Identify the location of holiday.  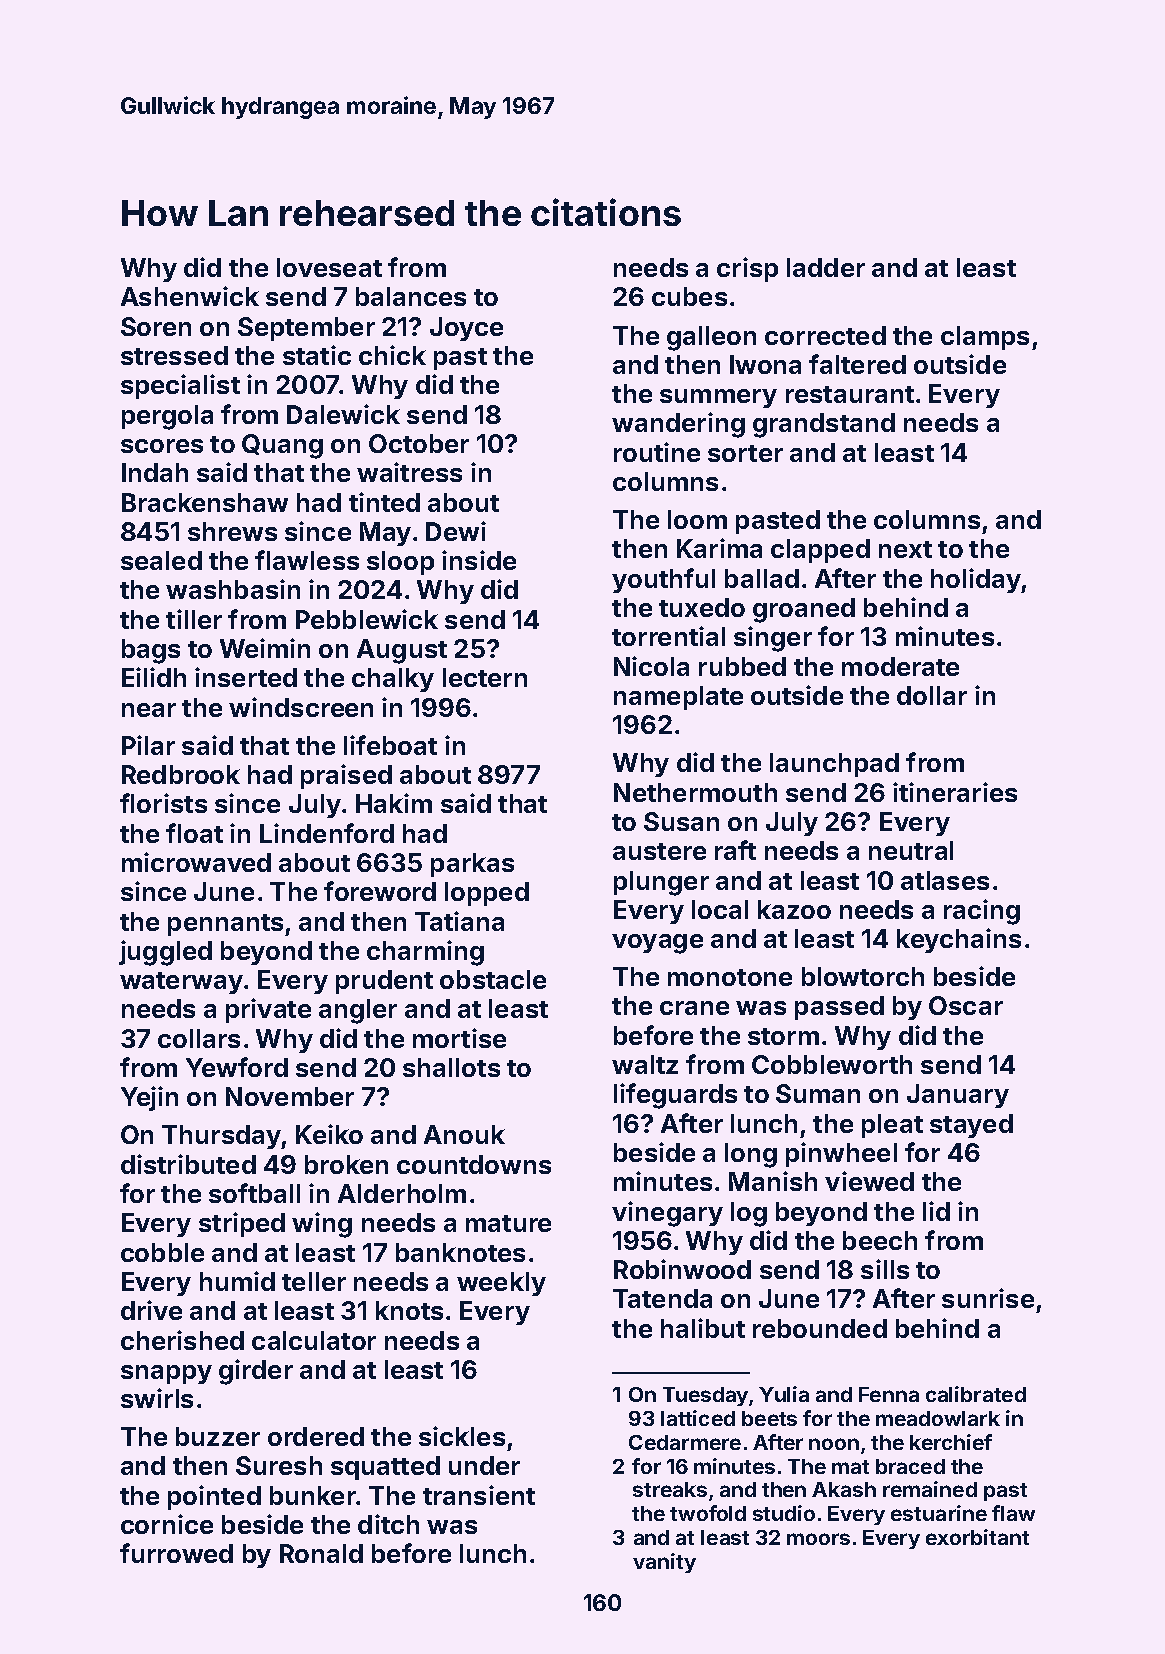
(976, 580).
